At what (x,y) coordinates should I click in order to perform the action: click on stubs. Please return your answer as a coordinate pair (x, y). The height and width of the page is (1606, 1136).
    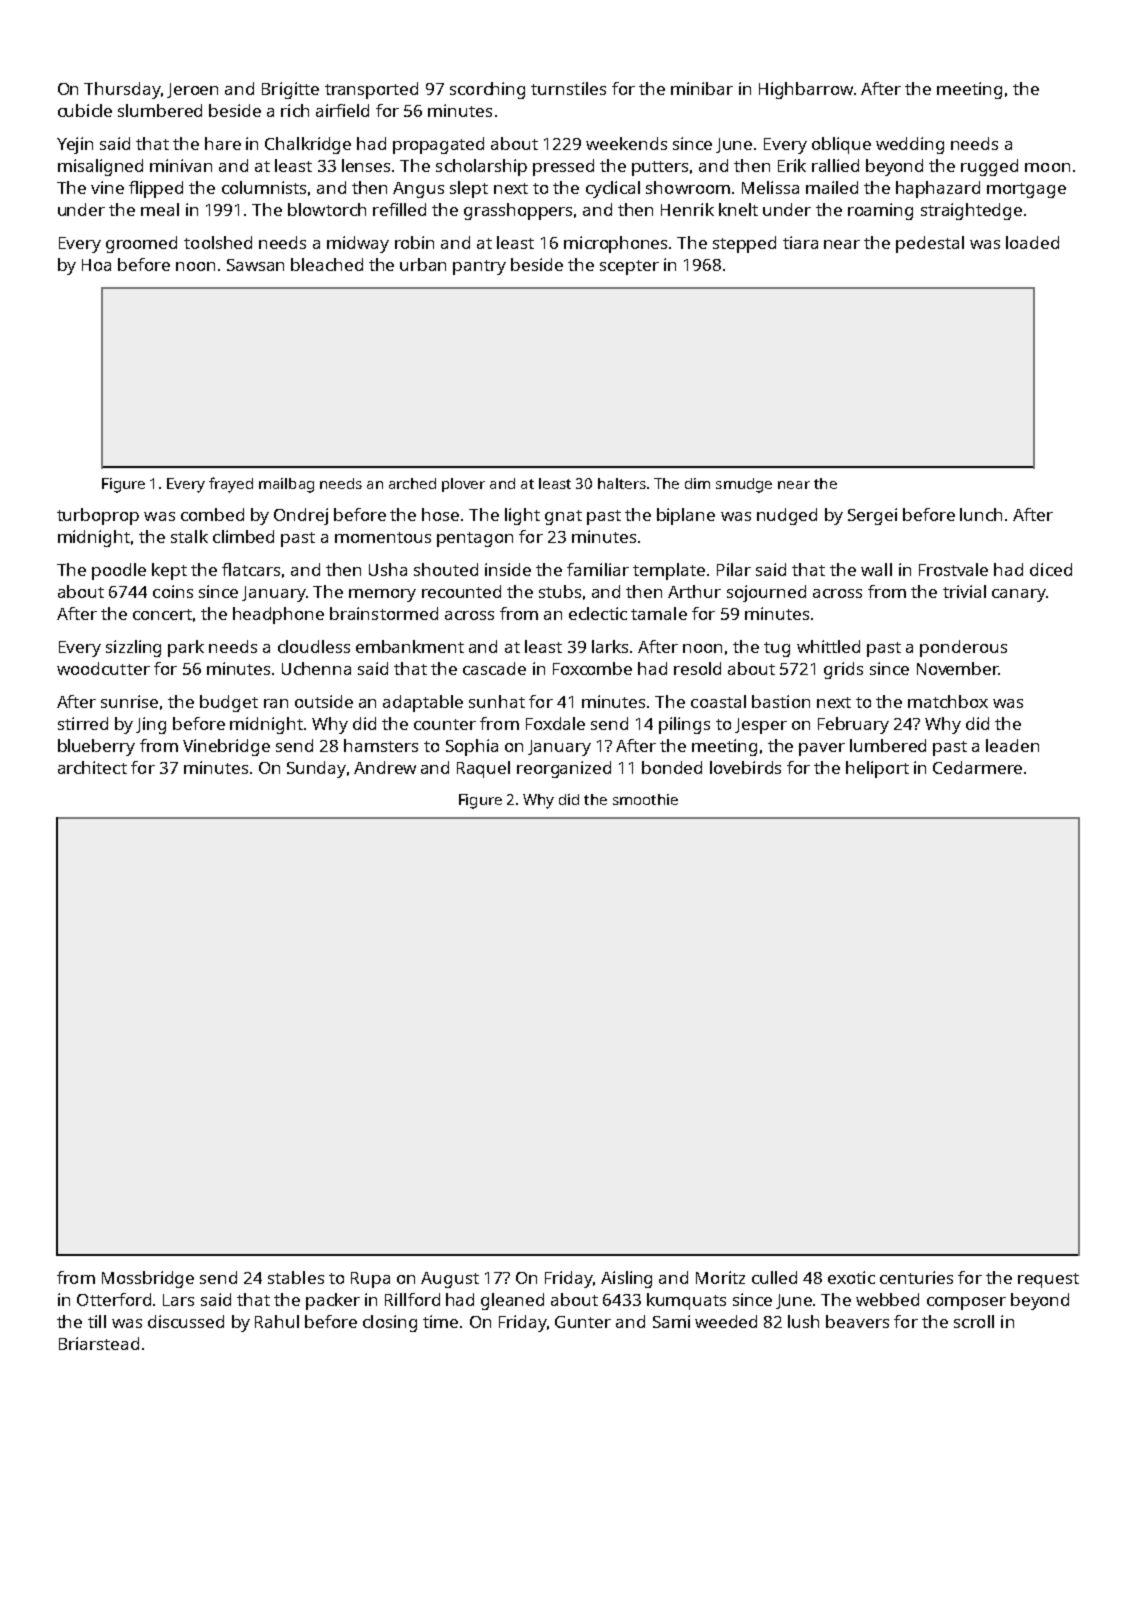
    Looking at the image, I should click on (560, 591).
